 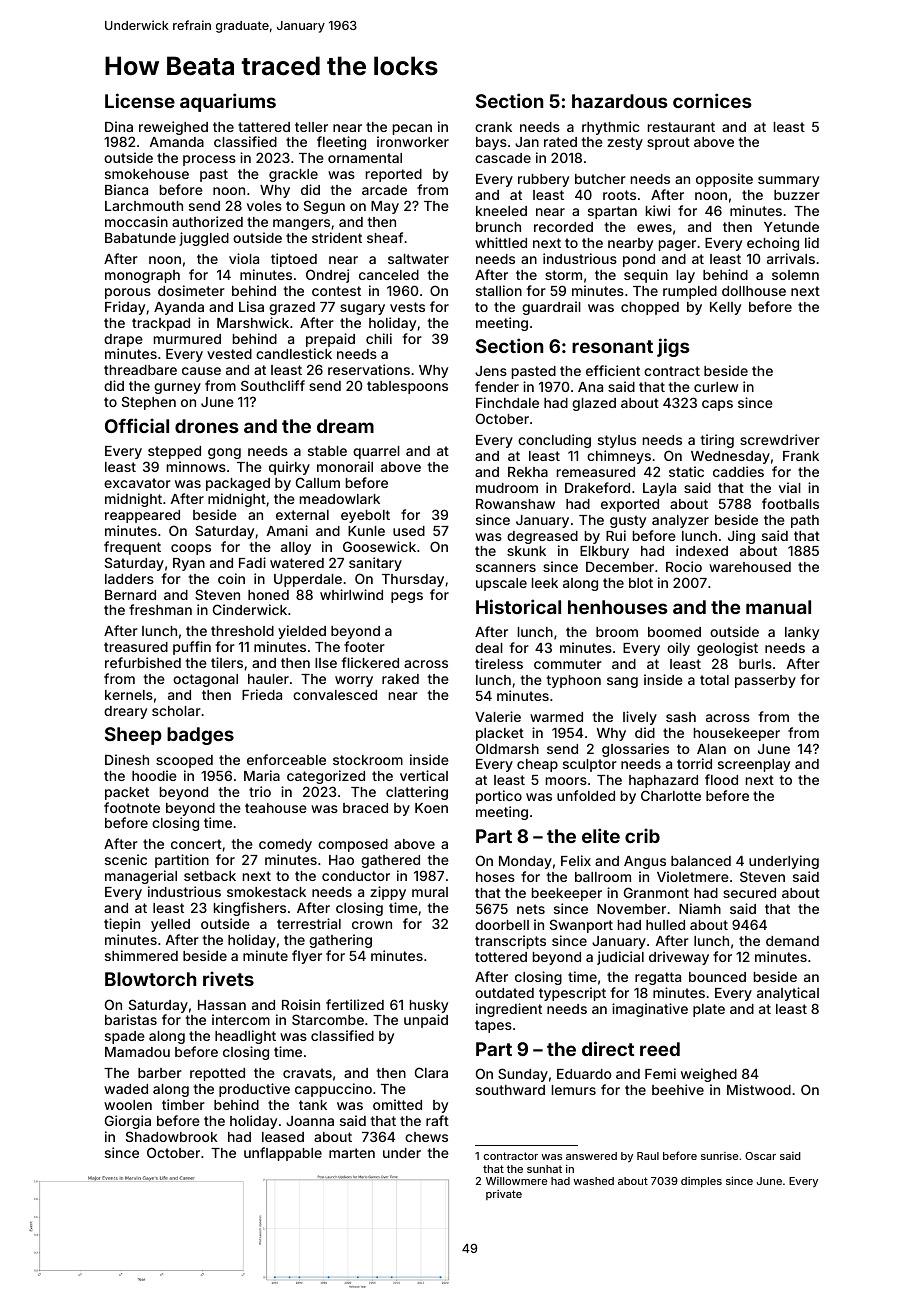 What do you see at coordinates (289, 468) in the image?
I see `quirky` at bounding box center [289, 468].
